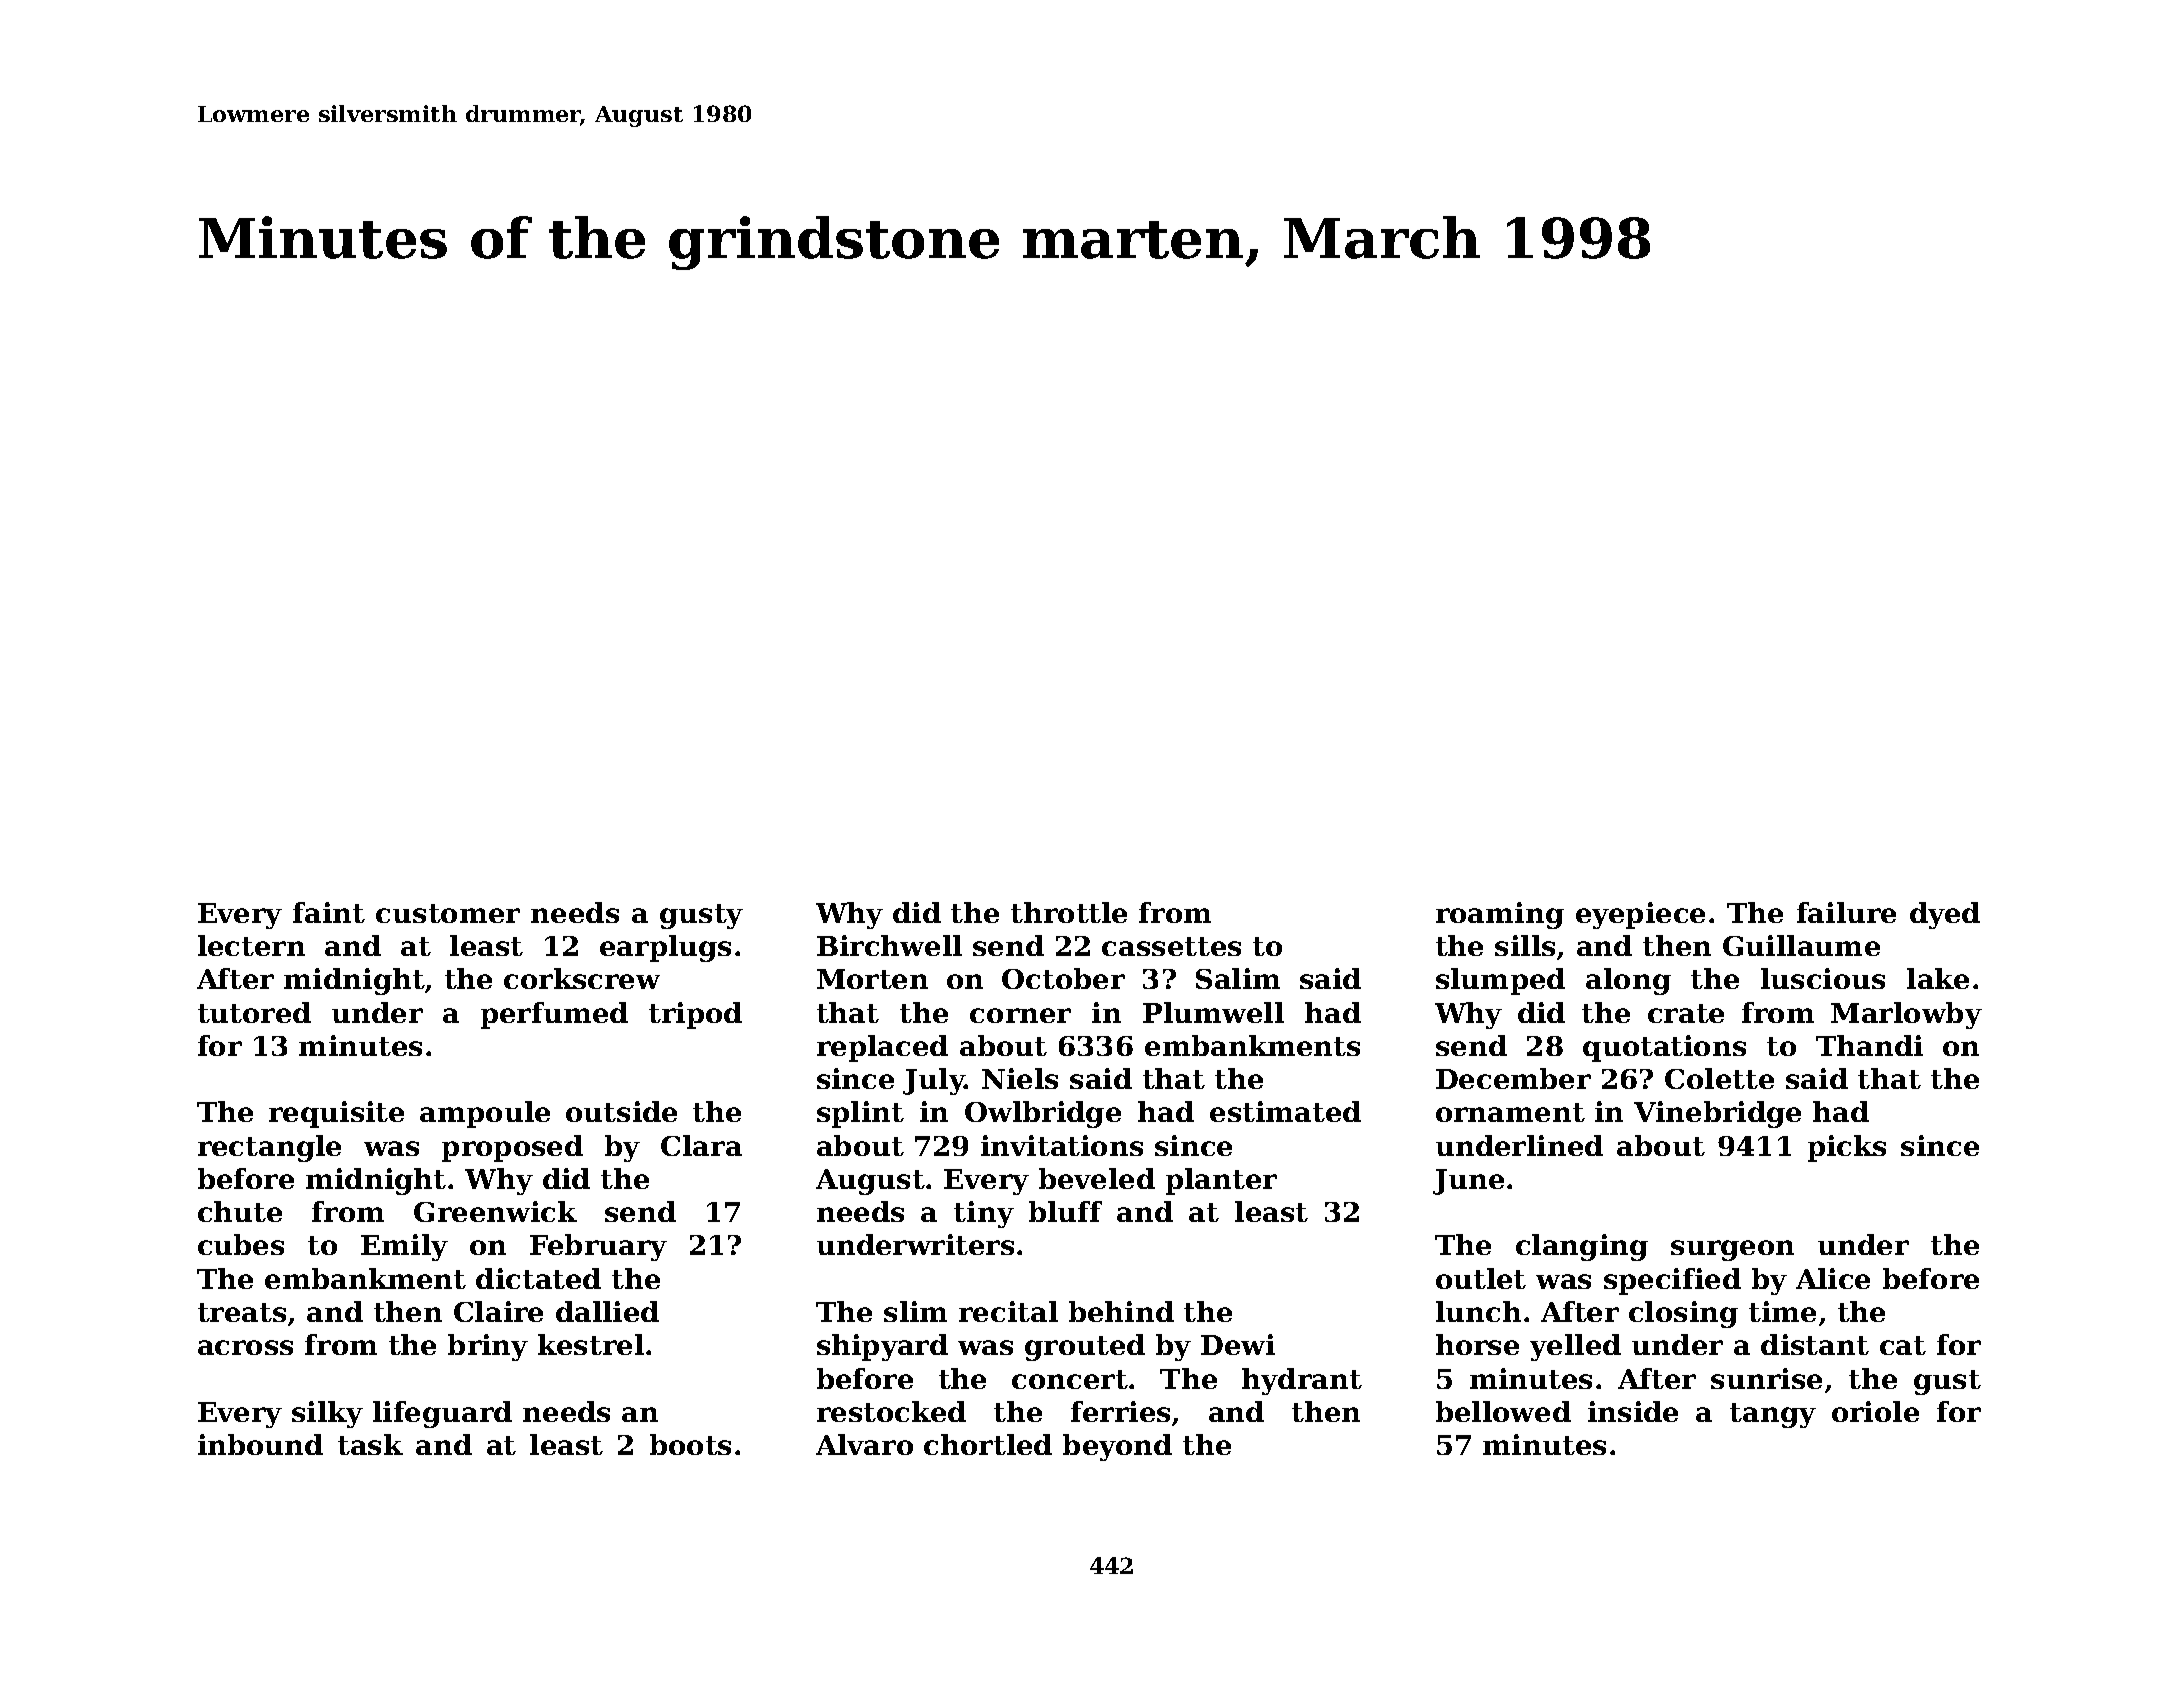 This document has height=1683, width=2178. Describe the element at coordinates (1582, 1247) in the document. I see `clanging` at that location.
